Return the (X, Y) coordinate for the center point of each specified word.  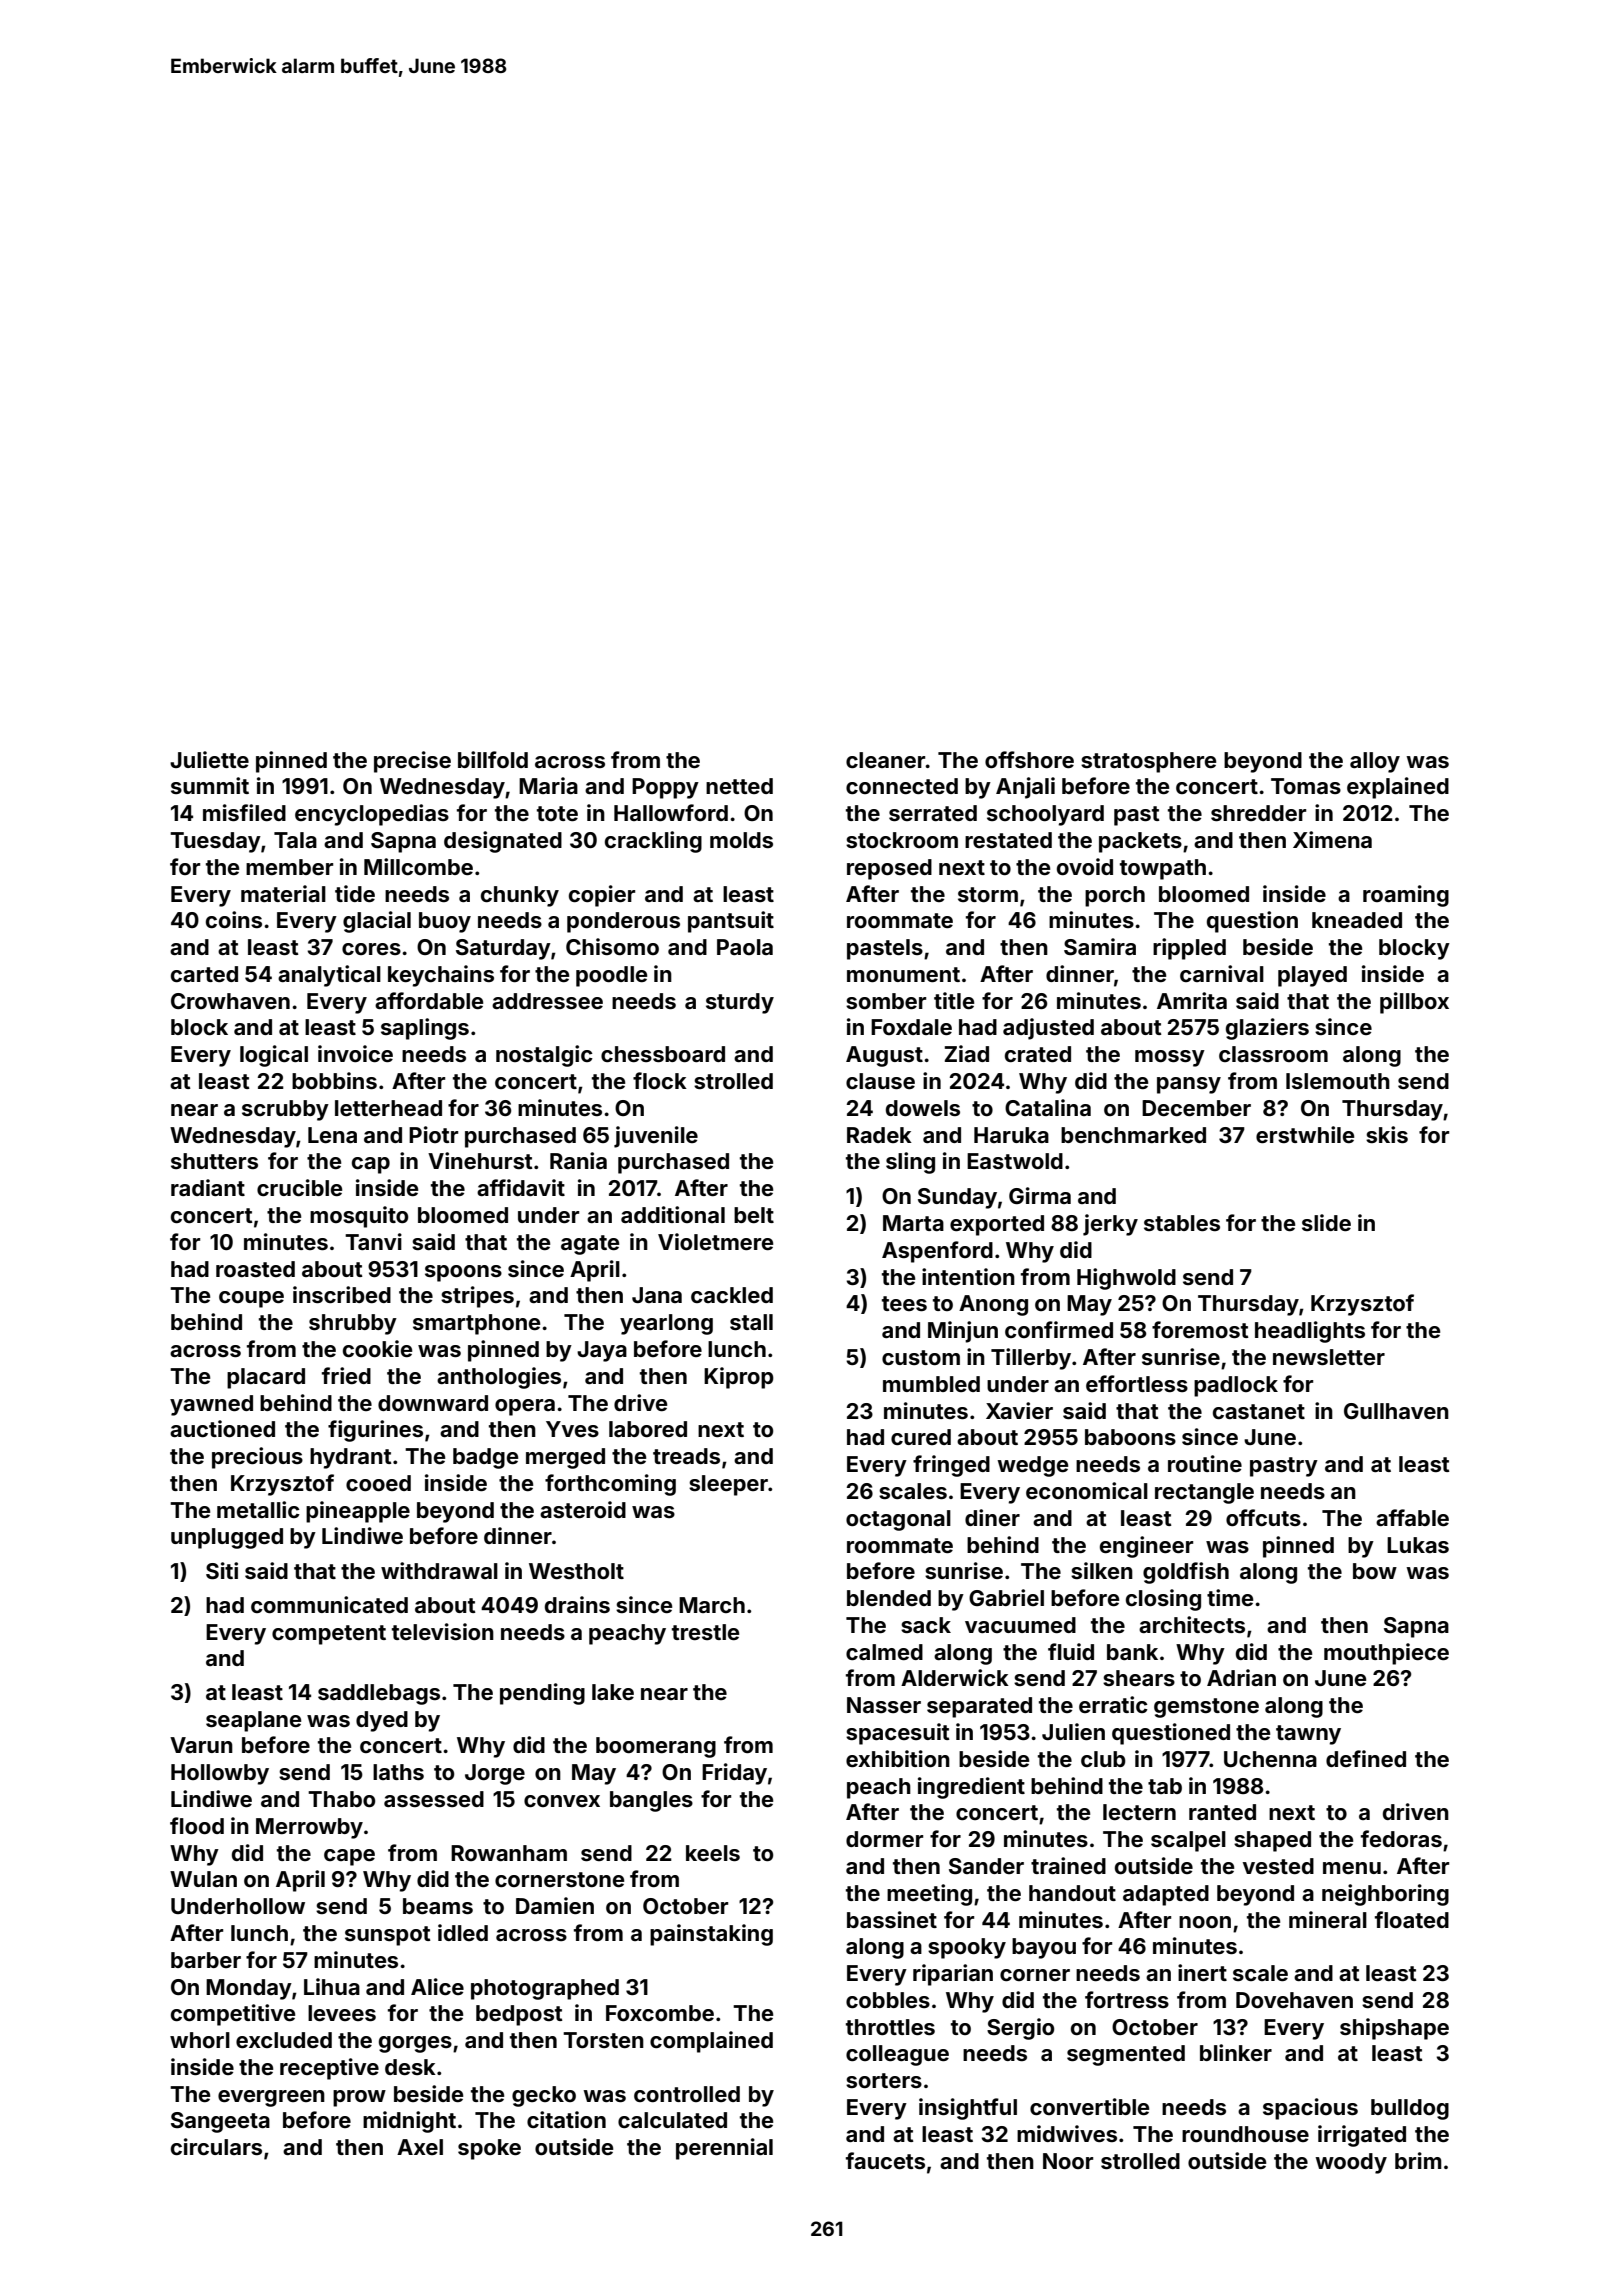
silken (1102, 1570)
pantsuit (731, 922)
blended (889, 1598)
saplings (425, 1029)
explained (1398, 788)
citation (566, 2119)
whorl (200, 2040)
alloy (1375, 762)
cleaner (886, 760)
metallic (258, 1509)
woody (1351, 2163)
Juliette (209, 759)
